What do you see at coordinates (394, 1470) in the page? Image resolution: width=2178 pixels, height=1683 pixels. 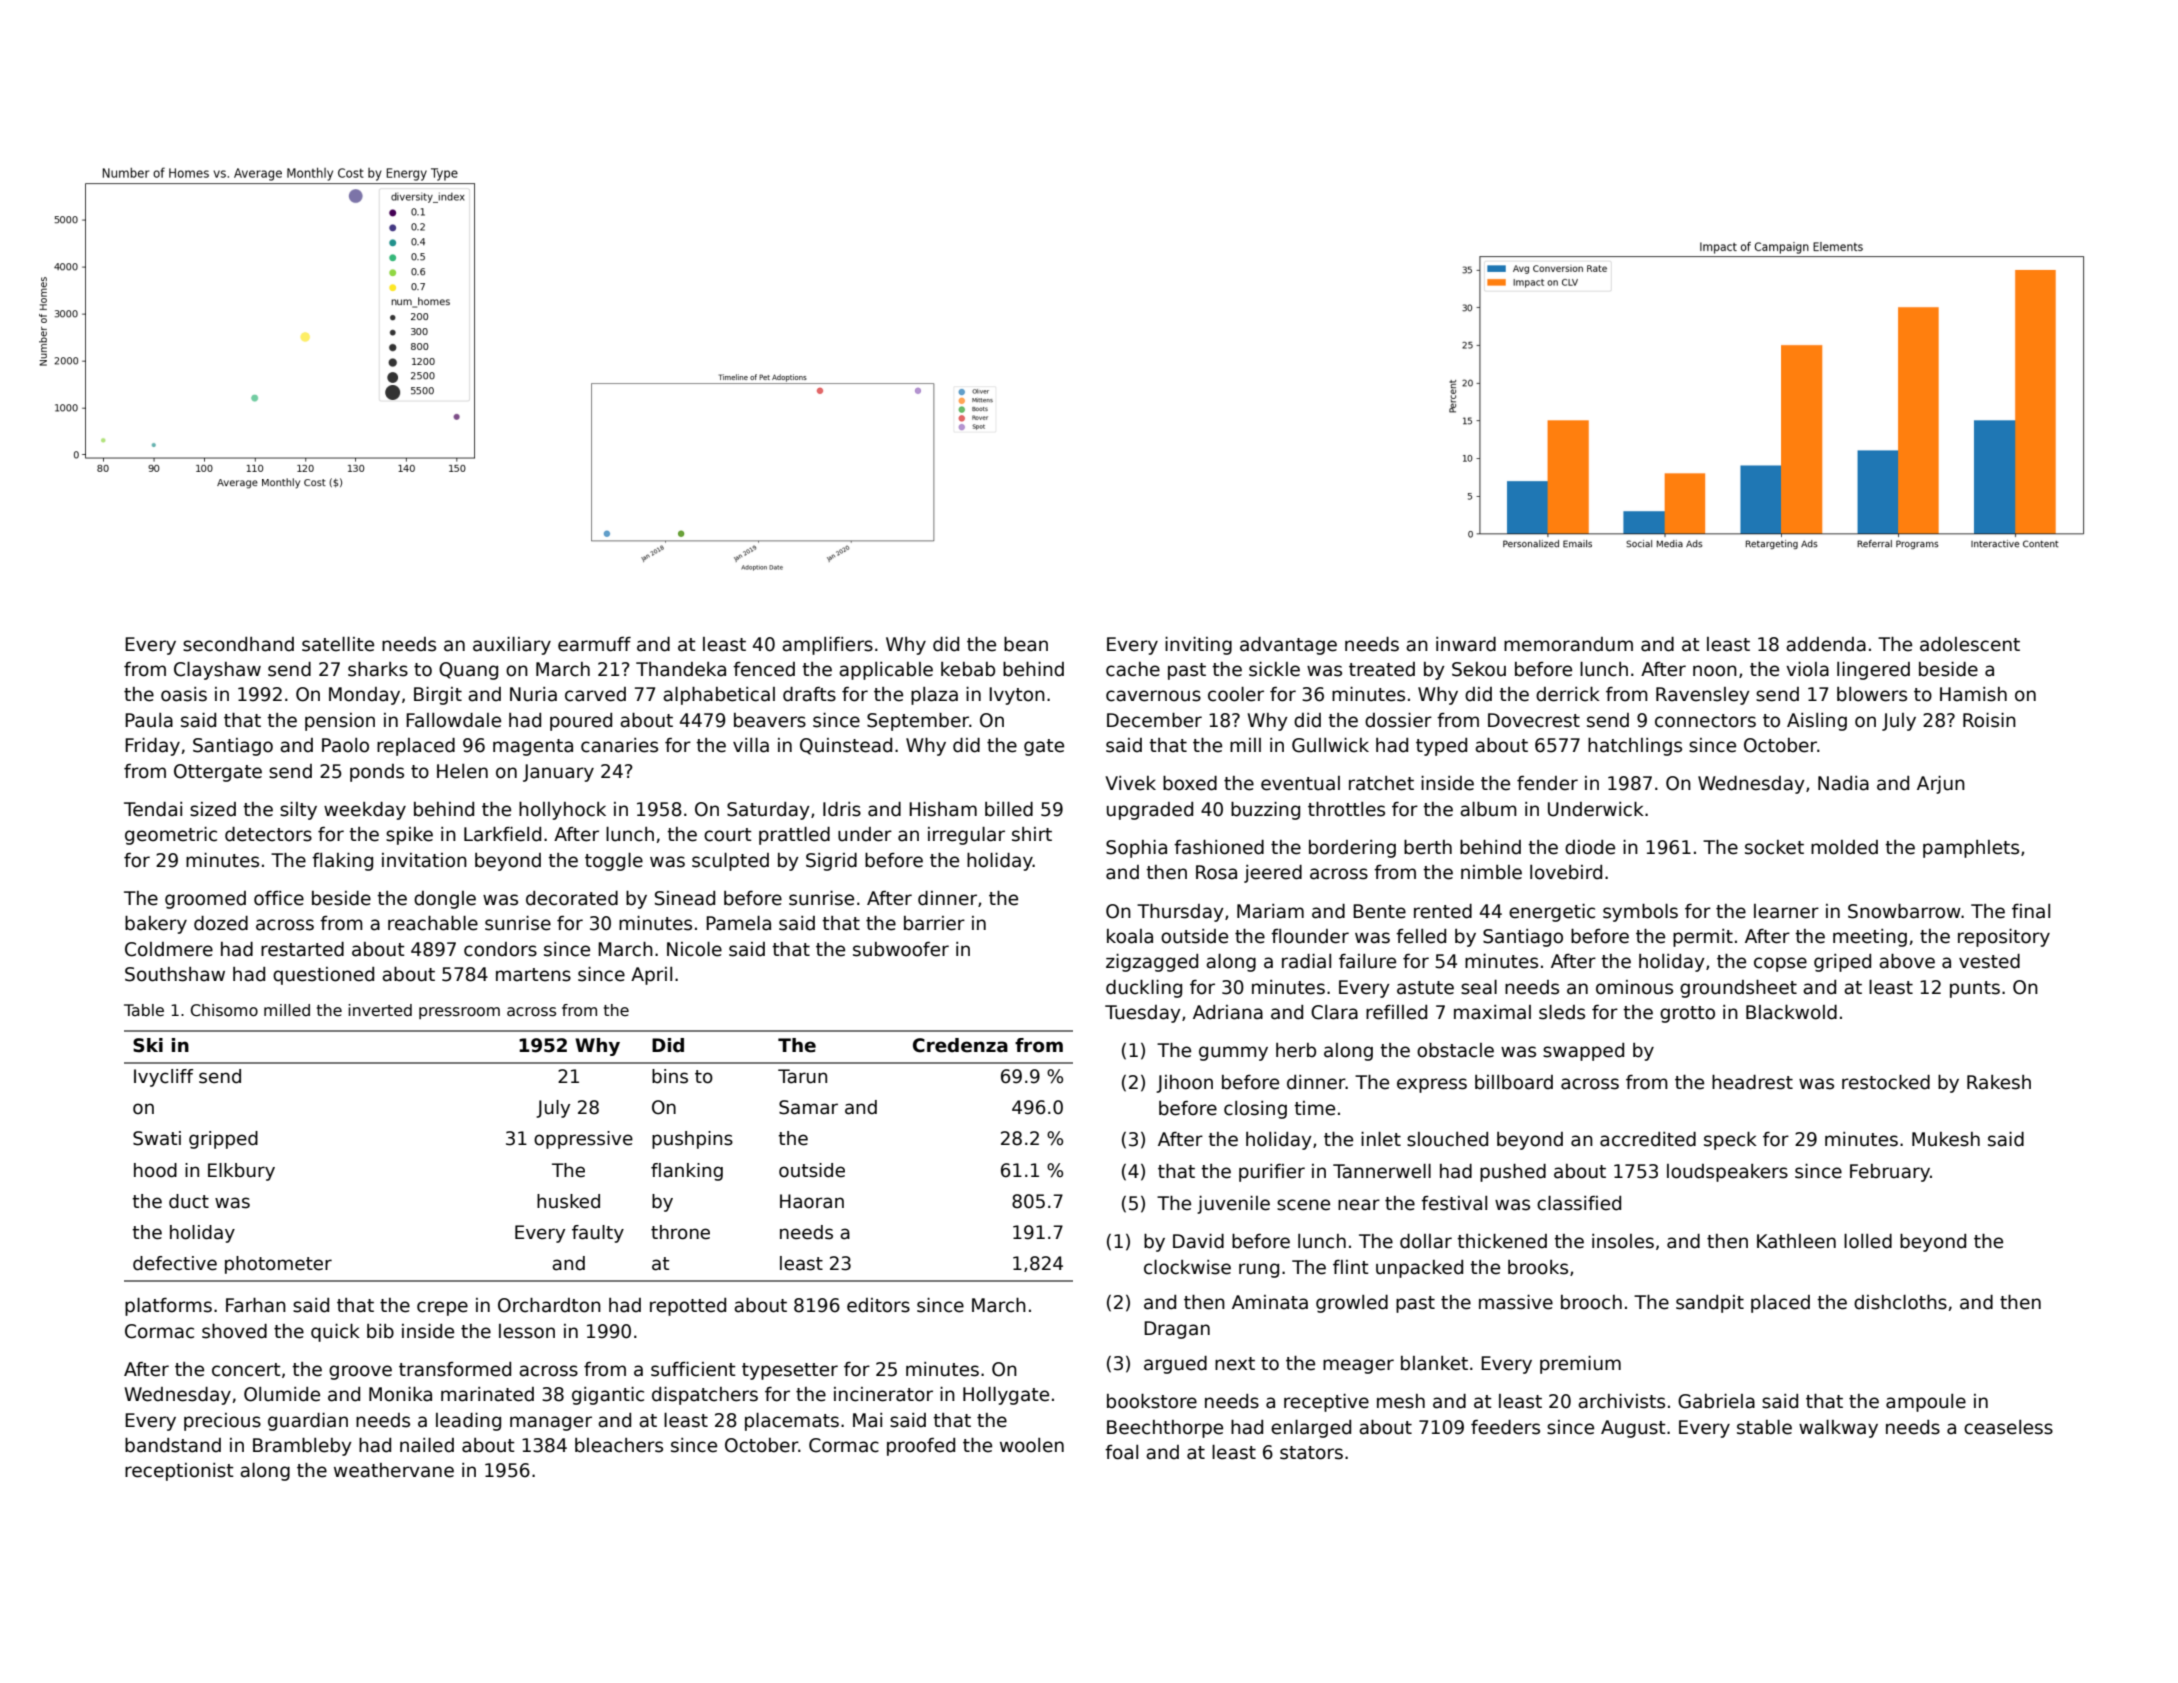 I see `weathervane` at bounding box center [394, 1470].
